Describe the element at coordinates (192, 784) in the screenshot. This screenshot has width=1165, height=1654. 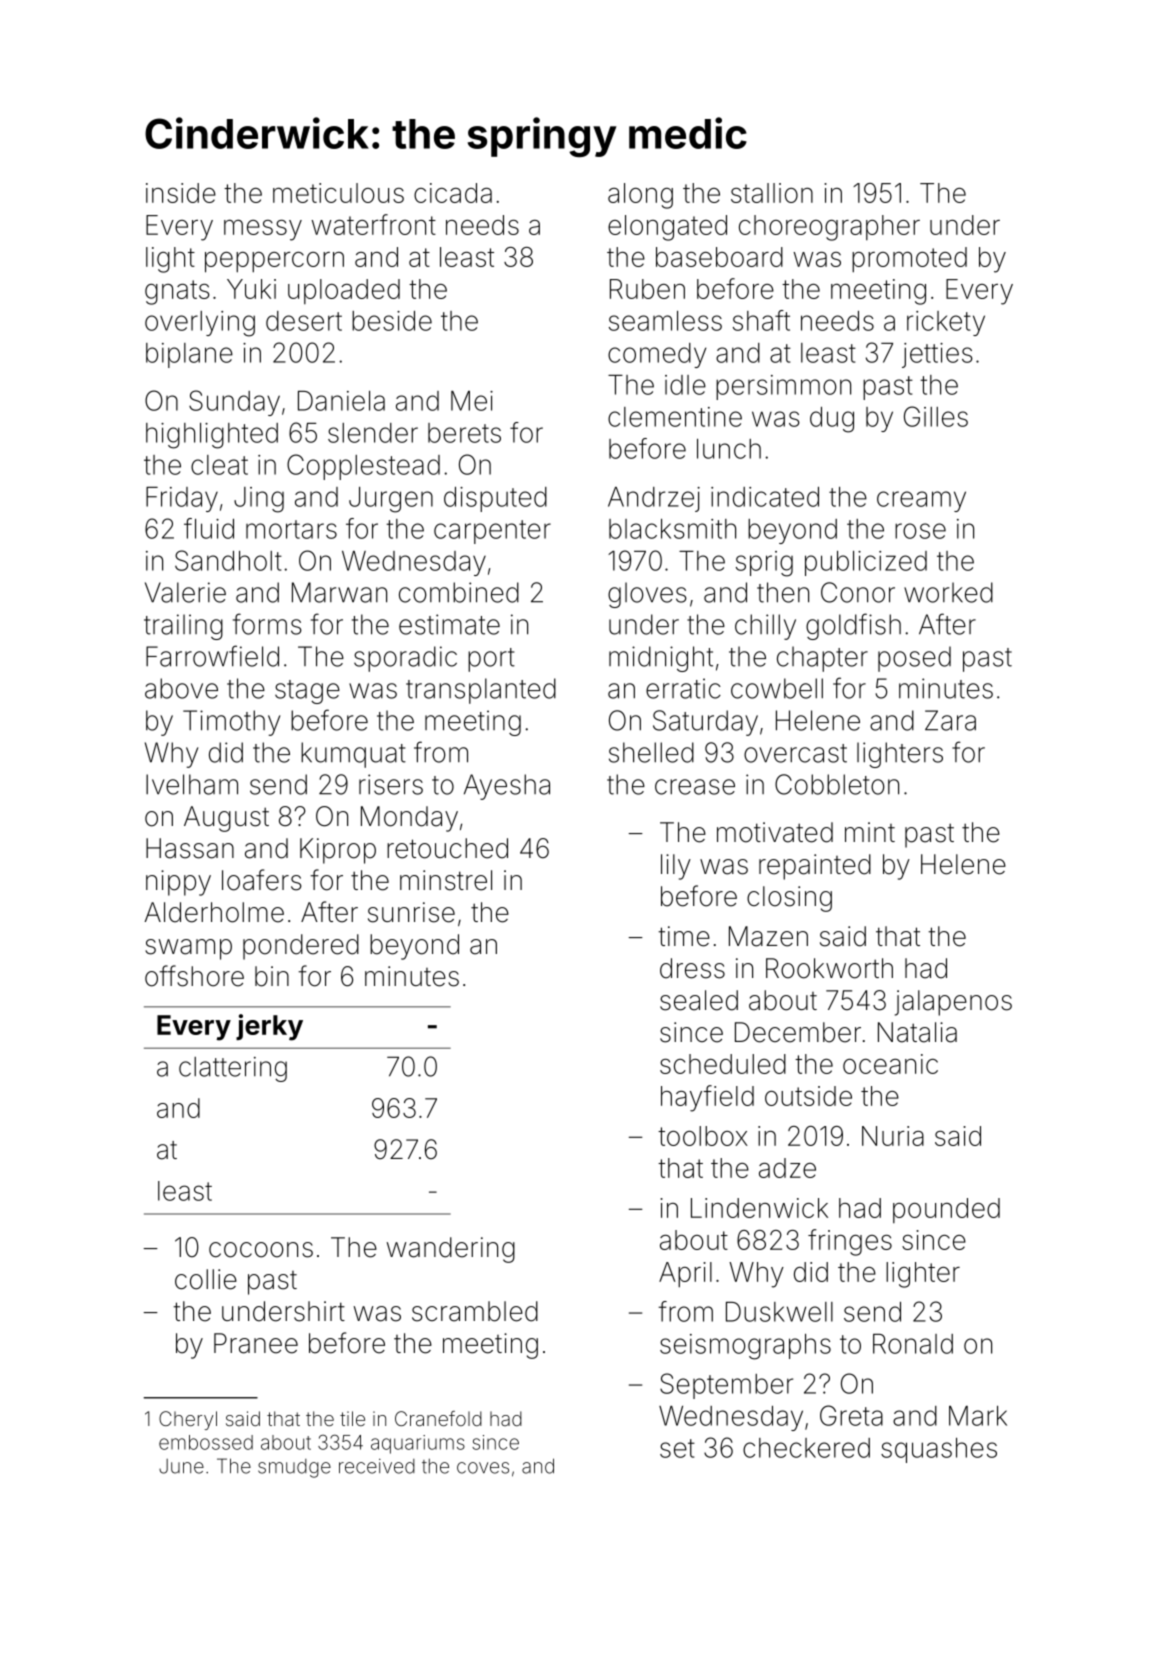
I see `Ivelham` at that location.
